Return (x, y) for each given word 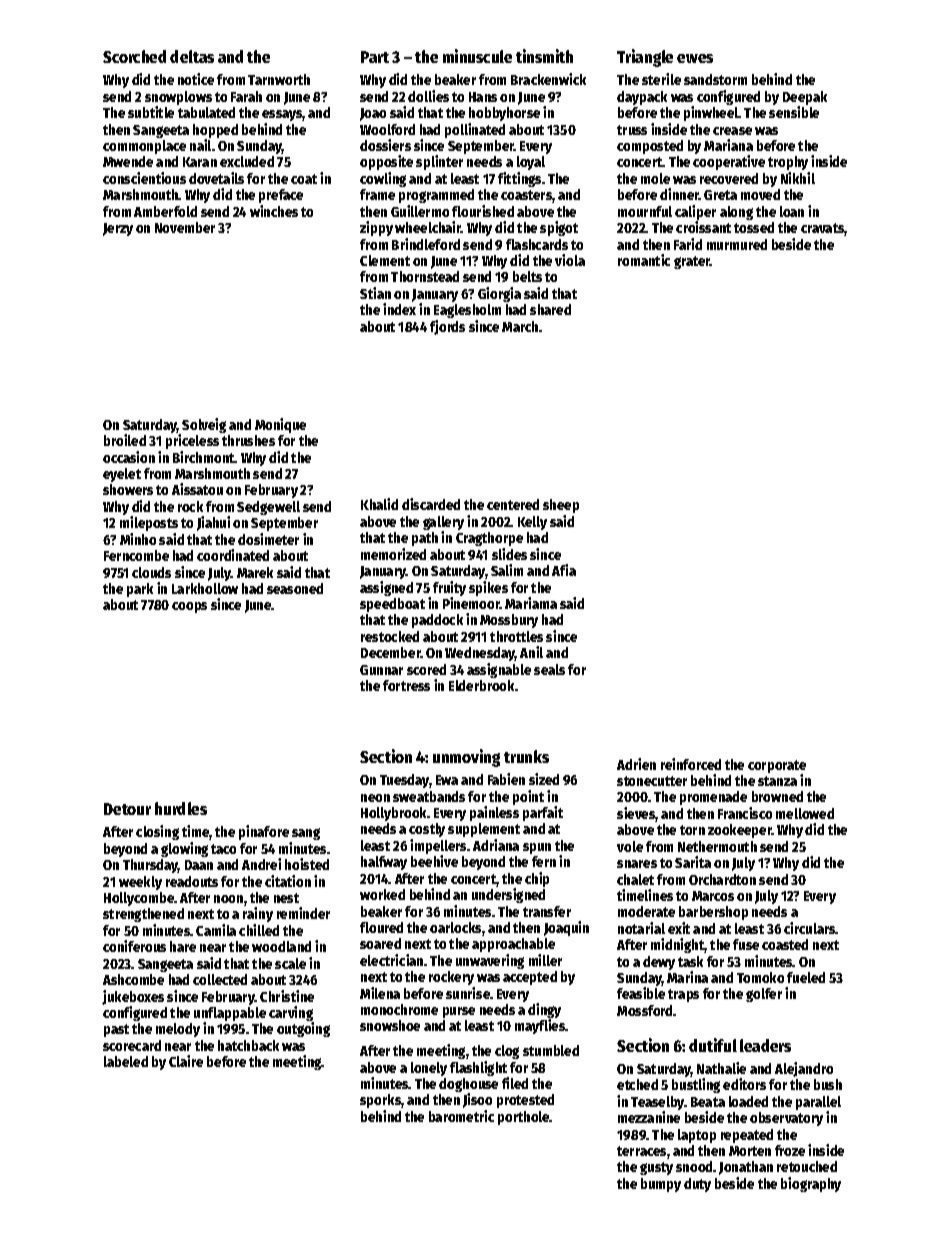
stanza (777, 781)
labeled (126, 1061)
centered (513, 504)
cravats (823, 229)
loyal (531, 163)
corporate (777, 766)
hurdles (181, 808)
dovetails (216, 178)
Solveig (204, 425)
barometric (461, 1116)
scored (426, 669)
